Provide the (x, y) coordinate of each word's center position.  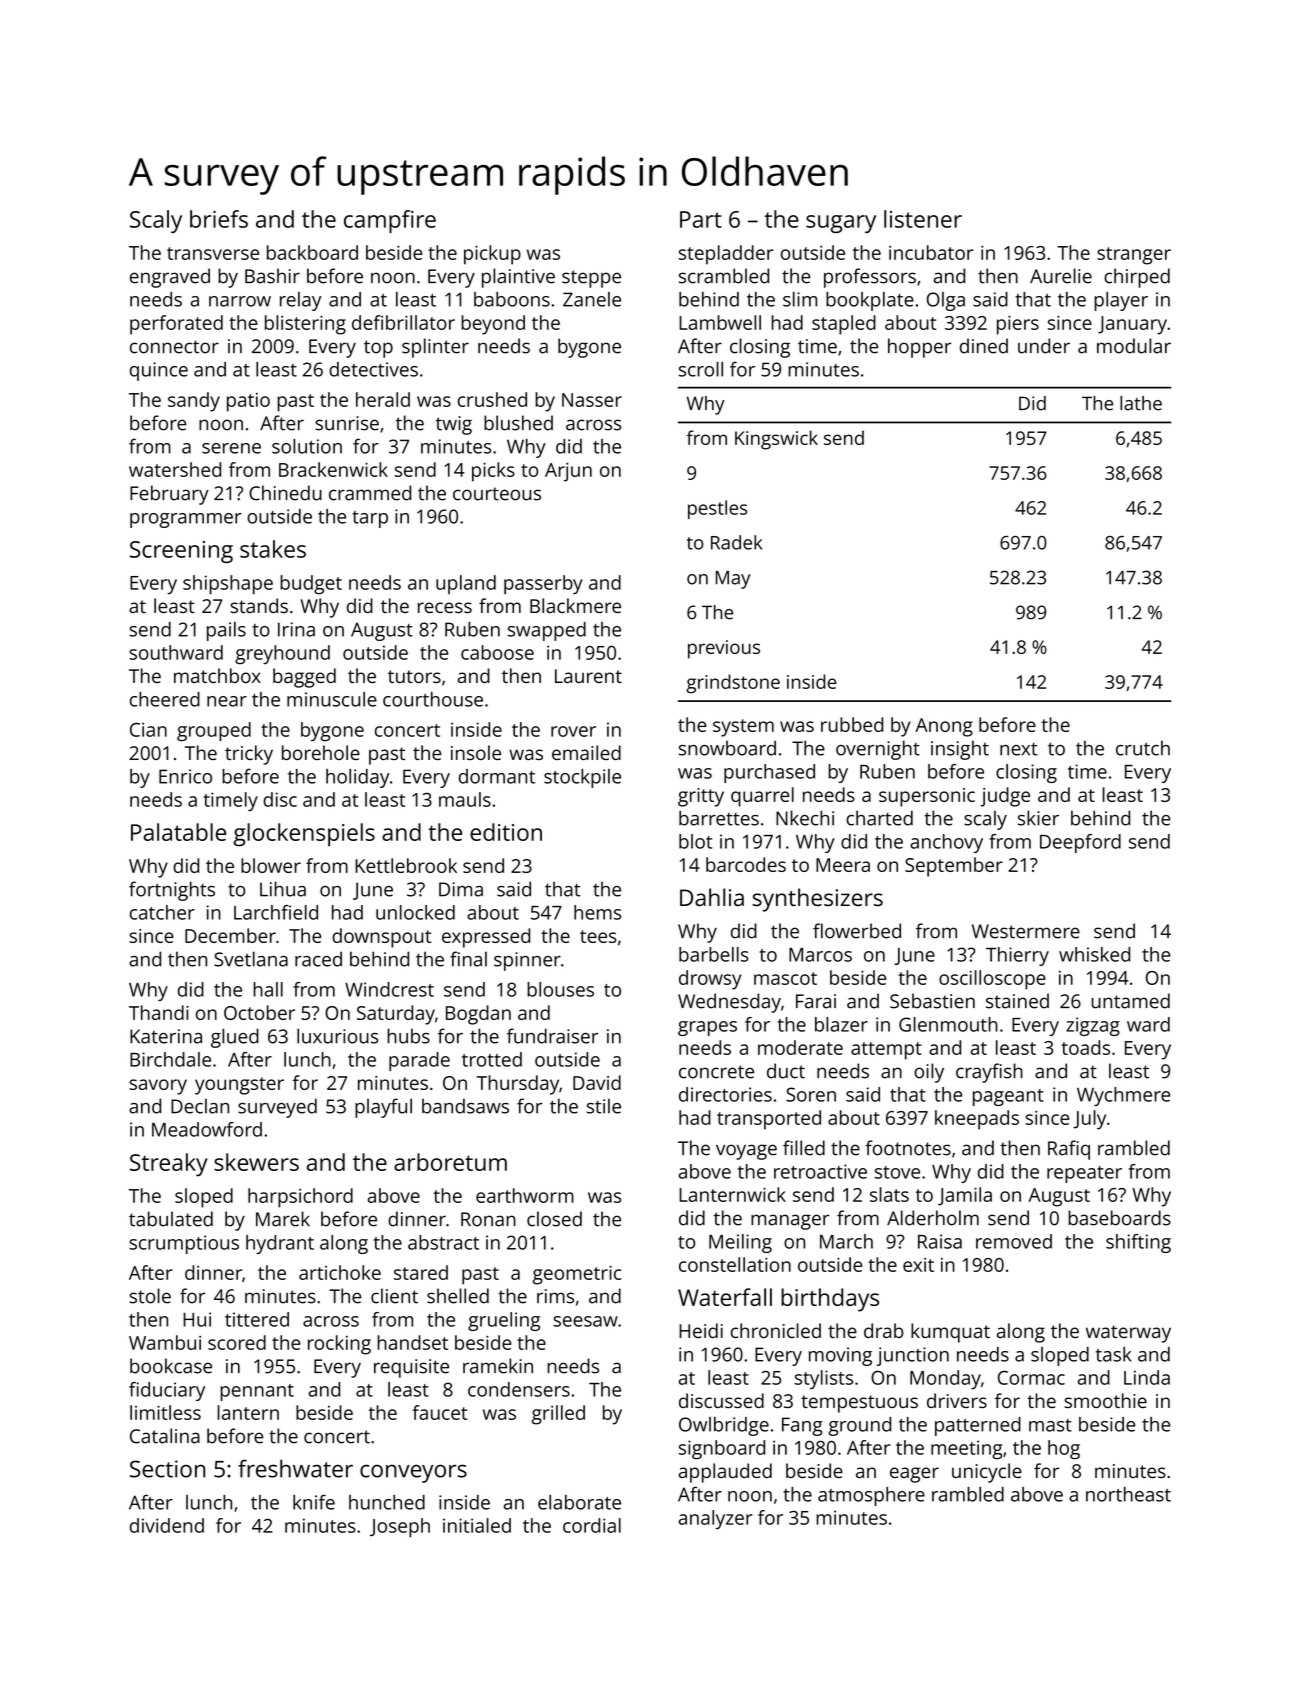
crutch (1143, 748)
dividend (167, 1525)
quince (159, 371)
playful (383, 1108)
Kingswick (776, 440)
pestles (717, 509)
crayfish (989, 1073)
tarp (370, 519)
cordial (592, 1525)
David (597, 1082)
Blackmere (575, 605)
